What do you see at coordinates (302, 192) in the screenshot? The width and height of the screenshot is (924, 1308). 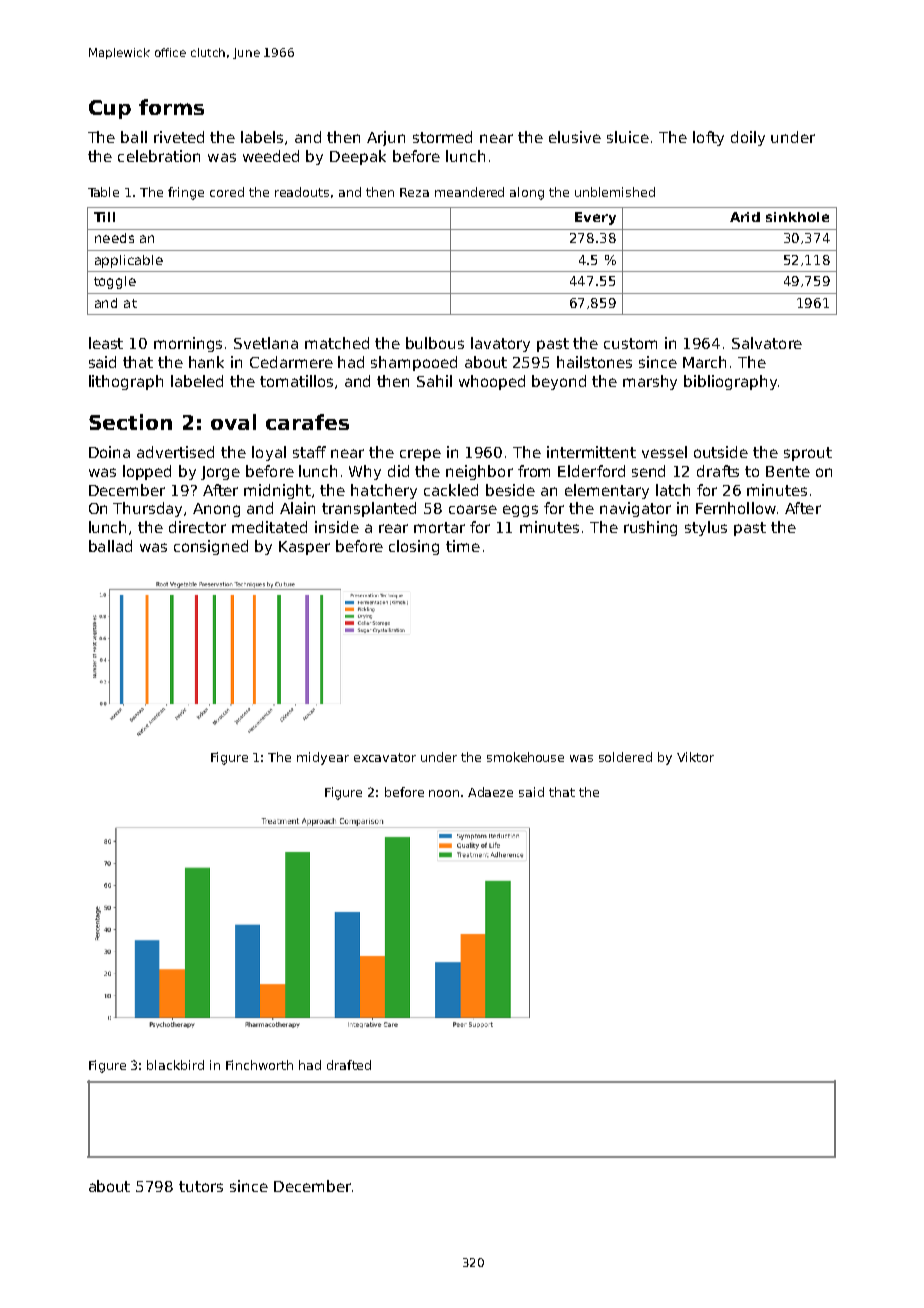 I see `readouts` at bounding box center [302, 192].
